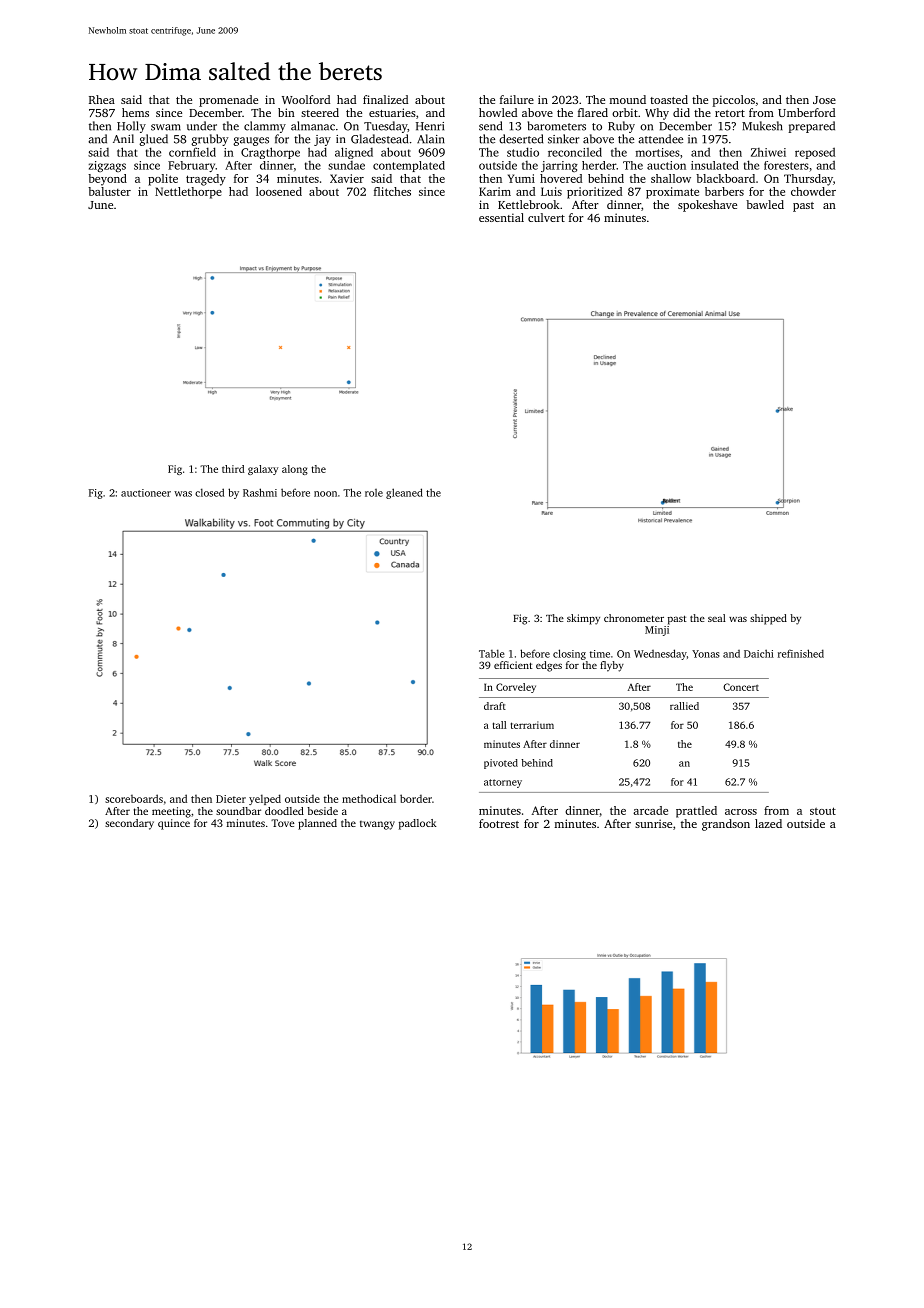 The width and height of the screenshot is (924, 1308). I want to click on twangy, so click(377, 825).
